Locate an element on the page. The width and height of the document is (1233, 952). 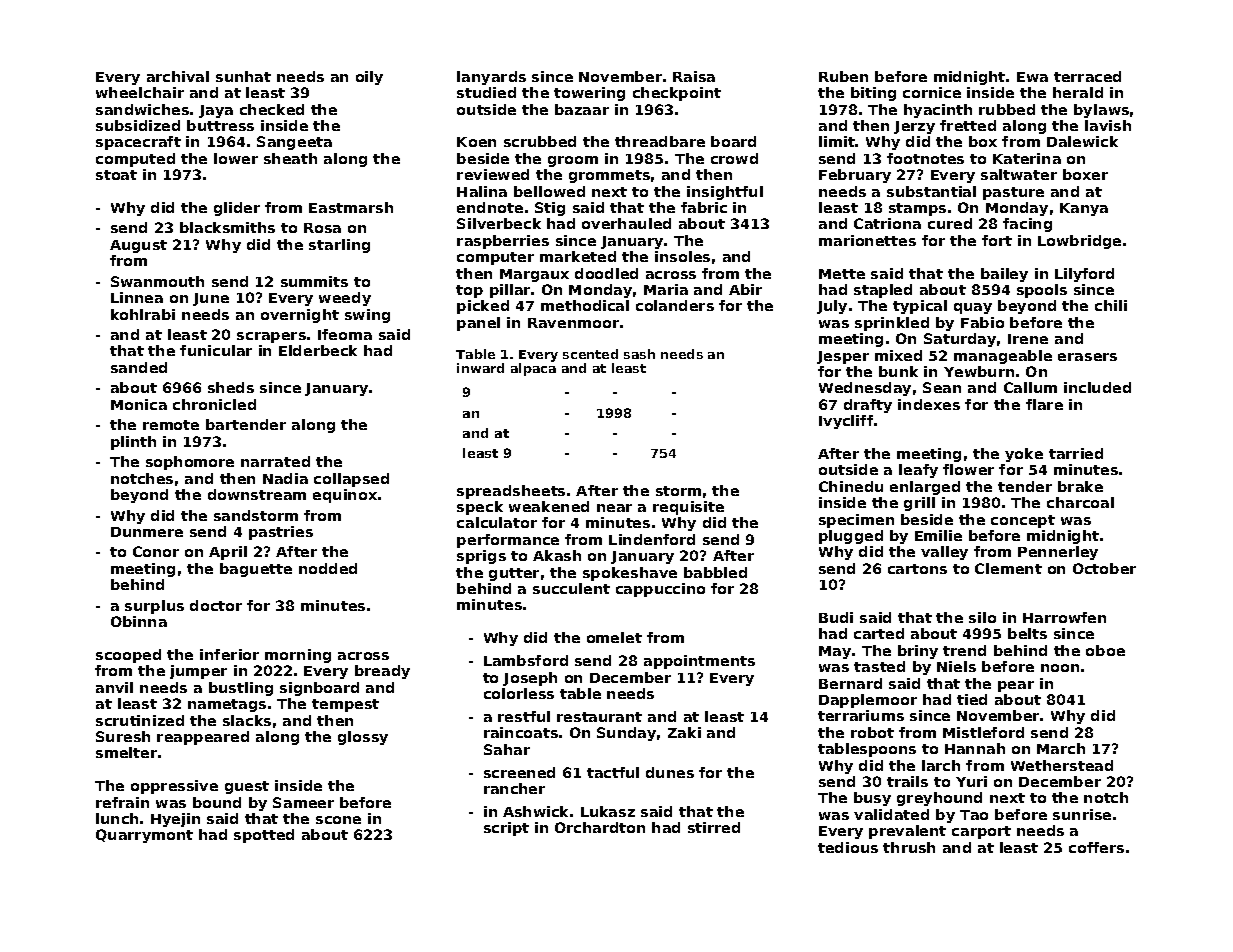
spotted is located at coordinates (264, 836).
